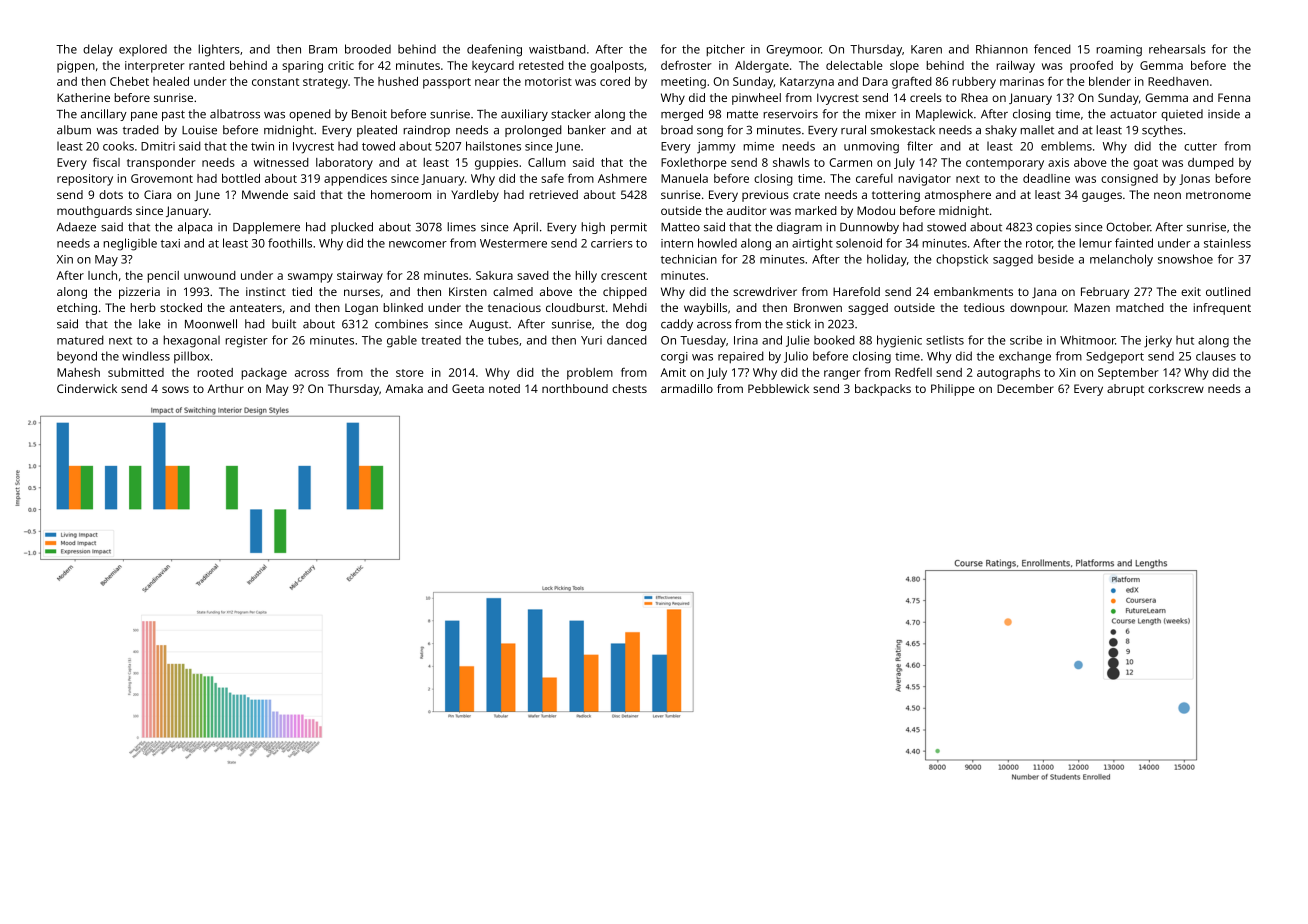  What do you see at coordinates (624, 276) in the image?
I see `crescent` at bounding box center [624, 276].
